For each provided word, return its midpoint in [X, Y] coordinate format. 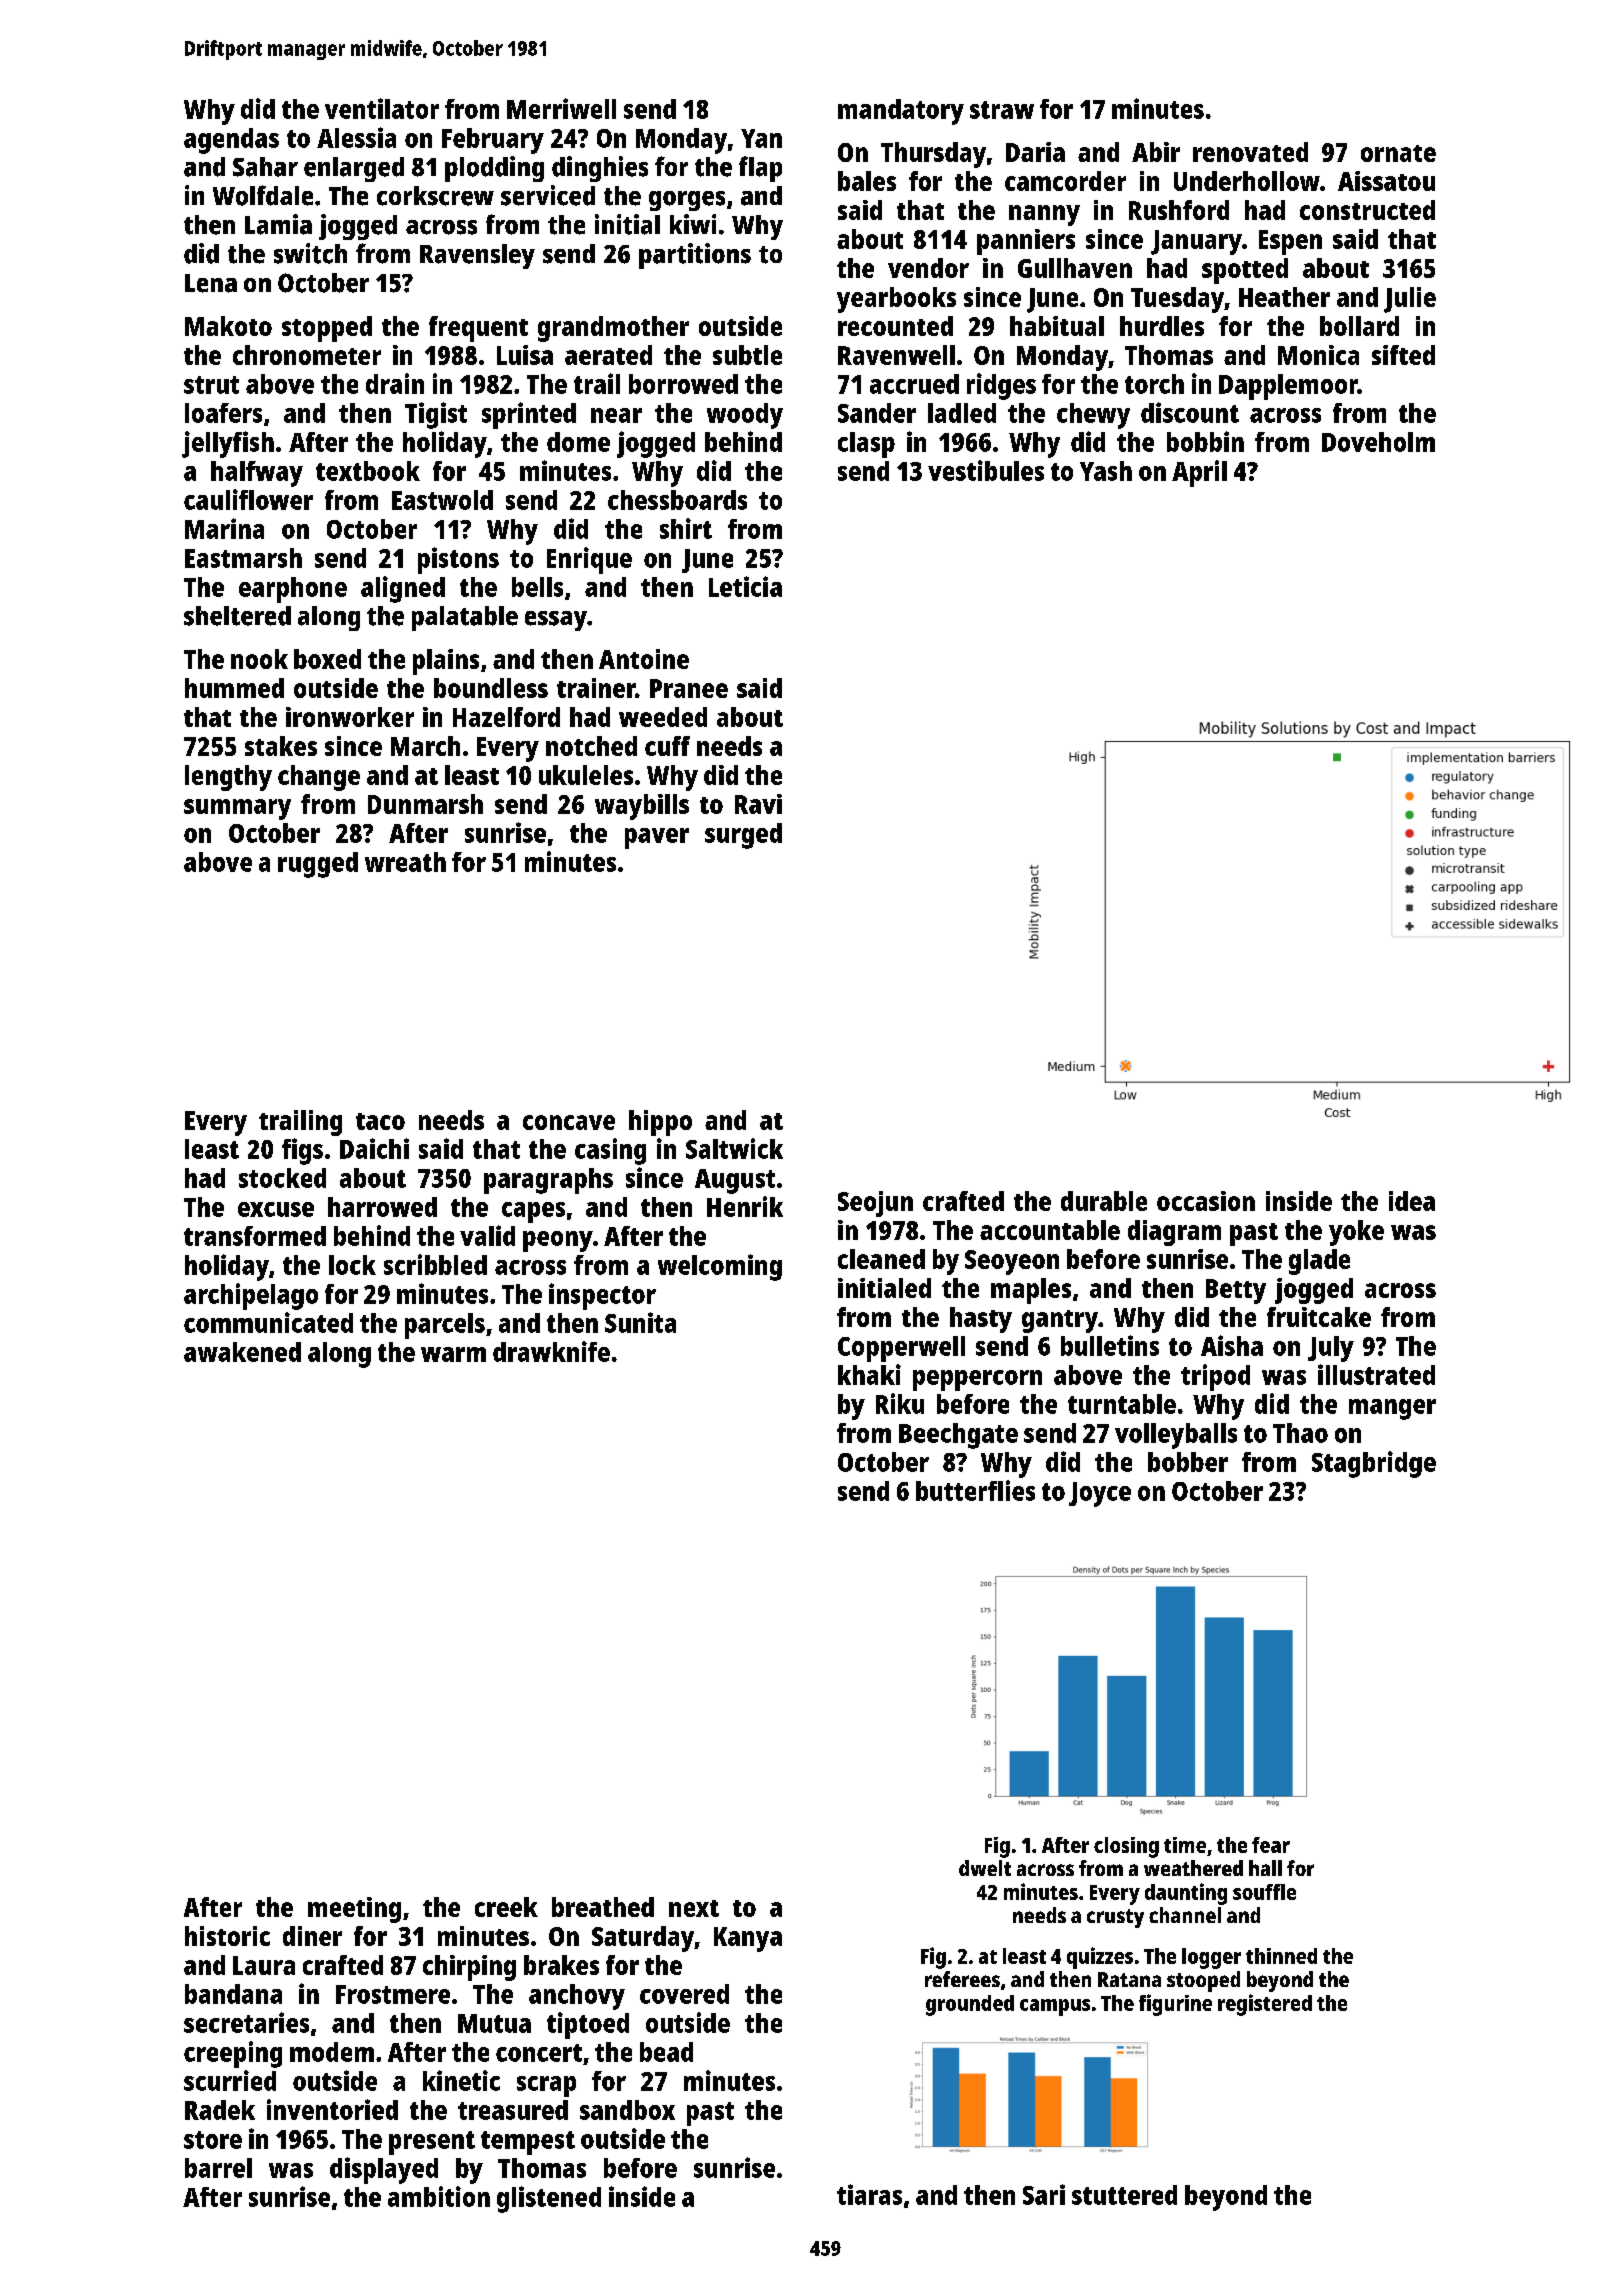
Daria [1035, 152]
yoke [1356, 1233]
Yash [1106, 471]
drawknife [551, 1351]
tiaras [869, 2194]
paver [657, 838]
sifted [1403, 355]
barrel [218, 2168]
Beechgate [958, 1436]
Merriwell [561, 108]
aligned [403, 589]
